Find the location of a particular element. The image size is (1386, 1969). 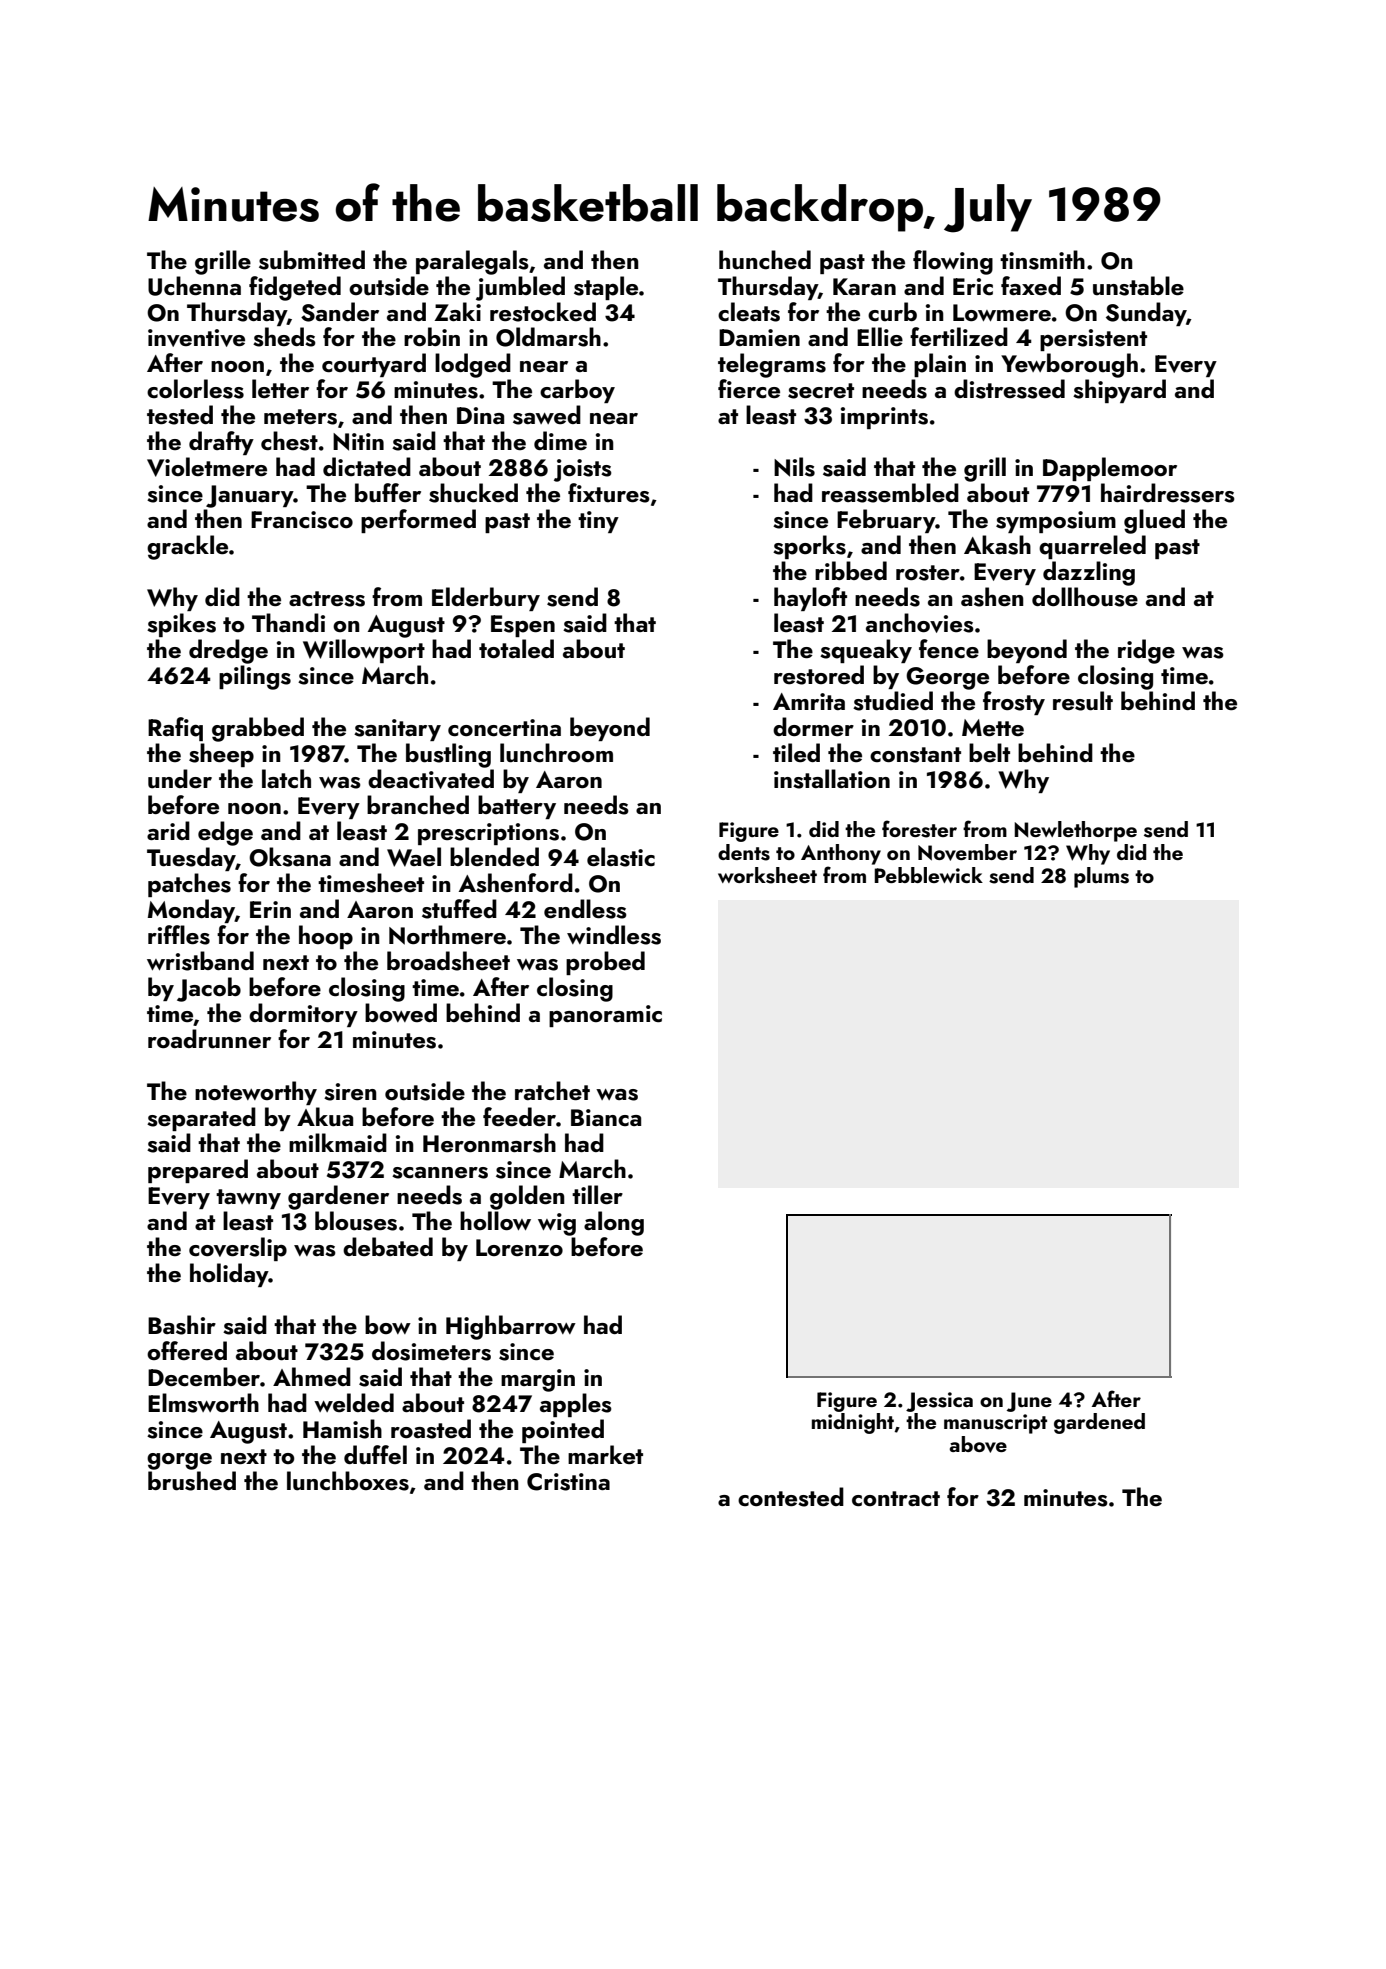

cleats is located at coordinates (749, 312).
